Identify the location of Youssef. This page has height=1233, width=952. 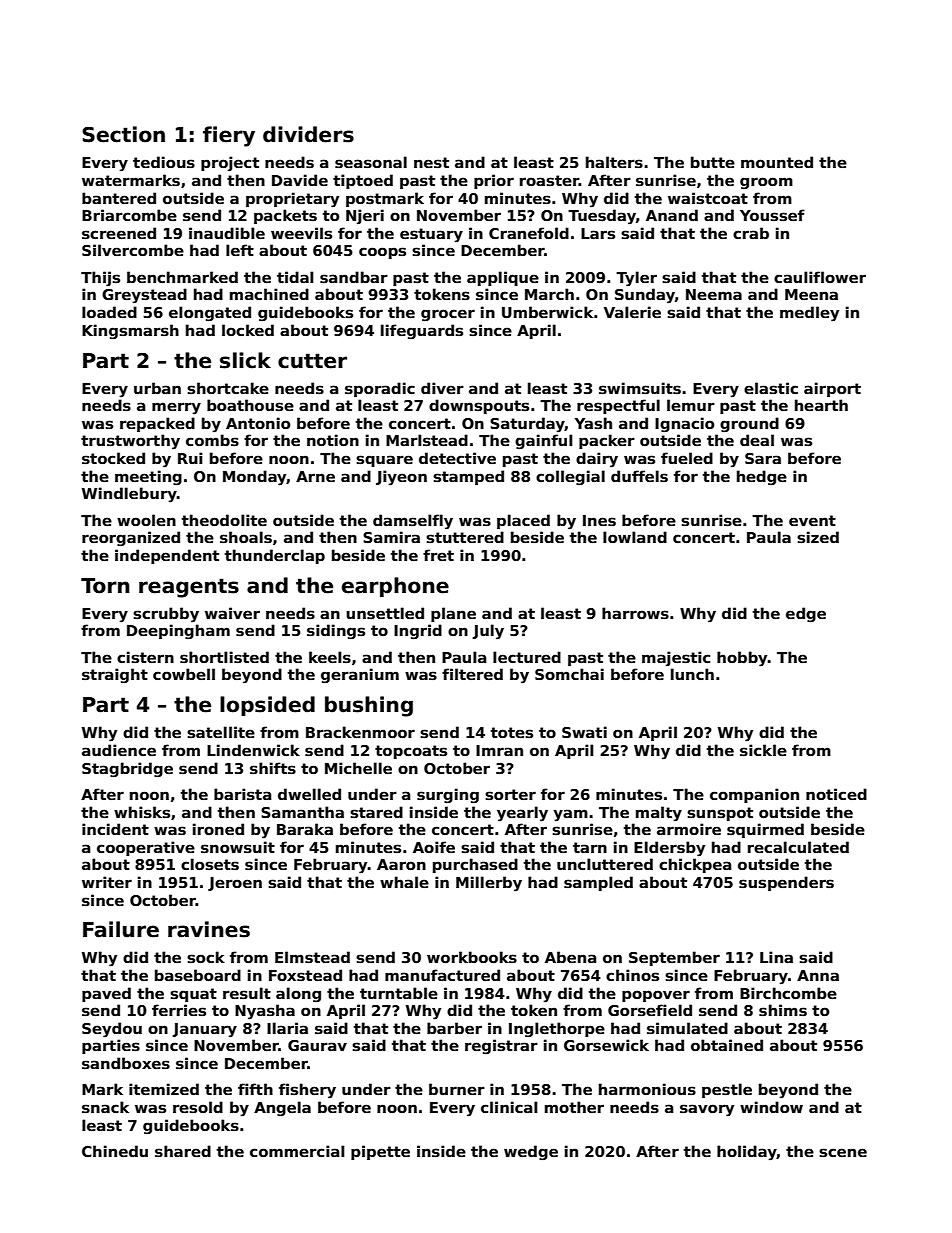
(772, 215).
